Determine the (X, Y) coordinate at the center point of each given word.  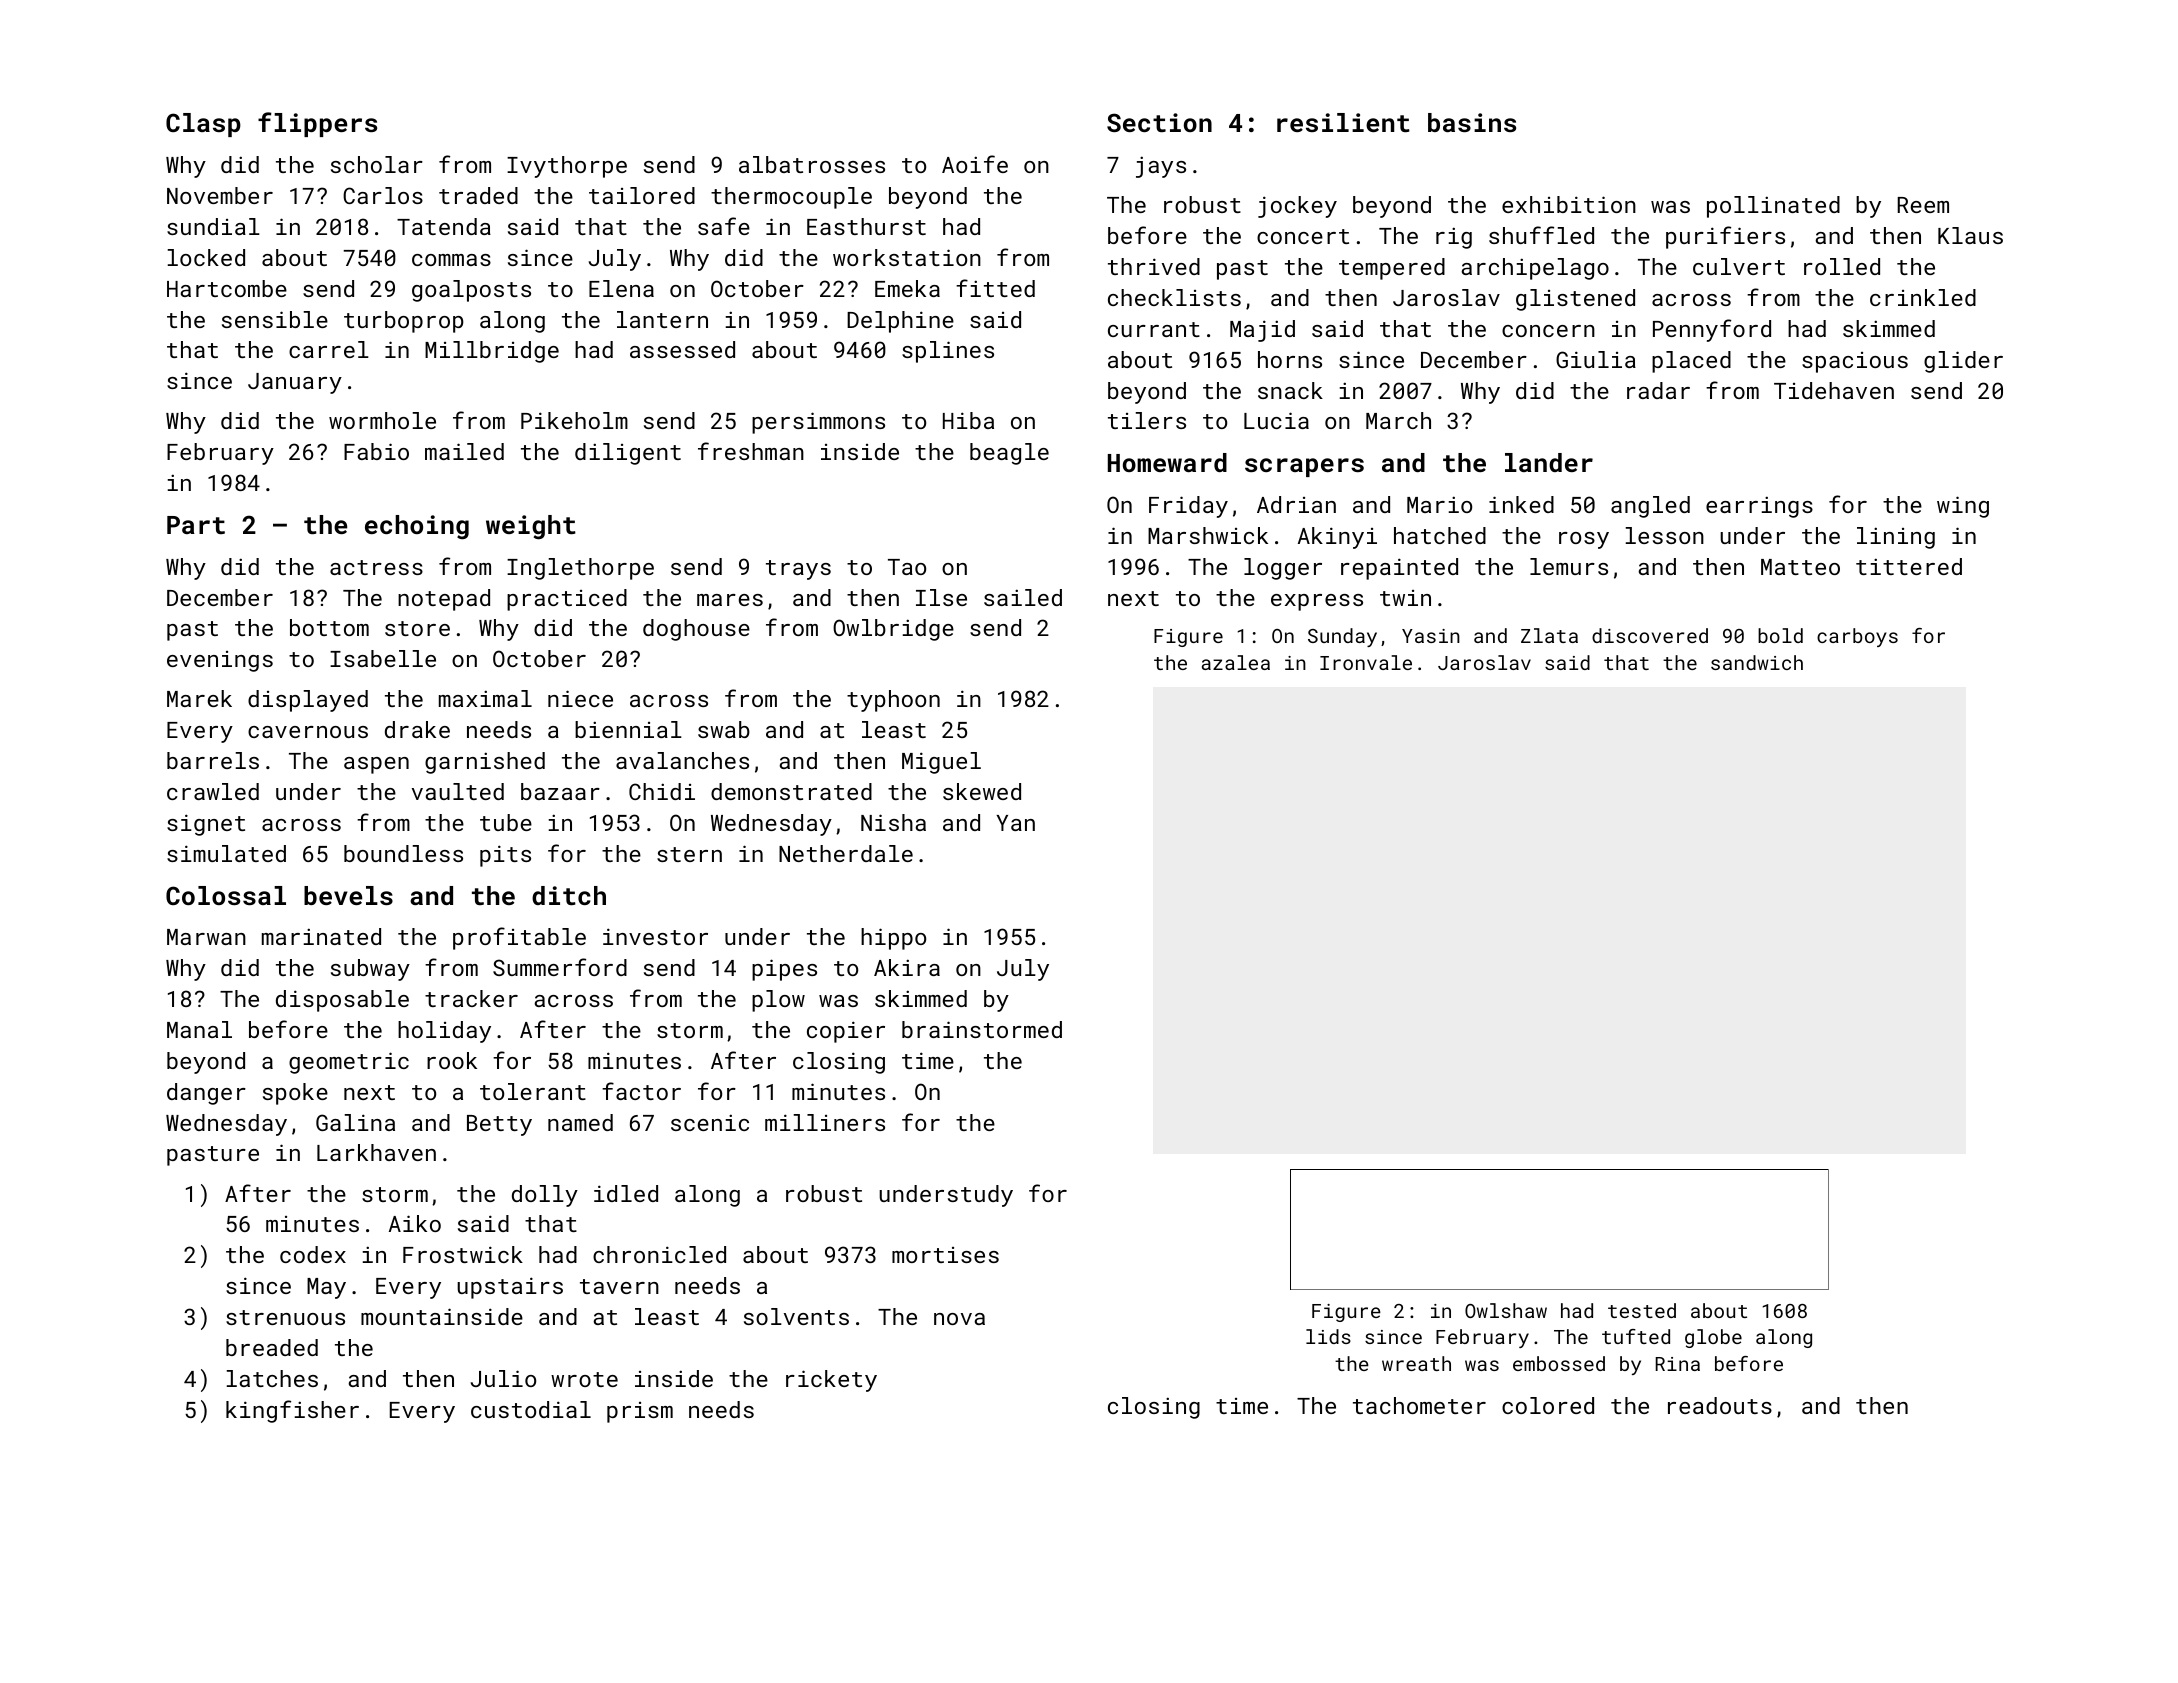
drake (417, 729)
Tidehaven (1834, 390)
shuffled (1541, 235)
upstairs (510, 1288)
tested (1642, 1310)
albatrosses (812, 164)
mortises (945, 1255)
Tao (907, 567)
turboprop (404, 322)
